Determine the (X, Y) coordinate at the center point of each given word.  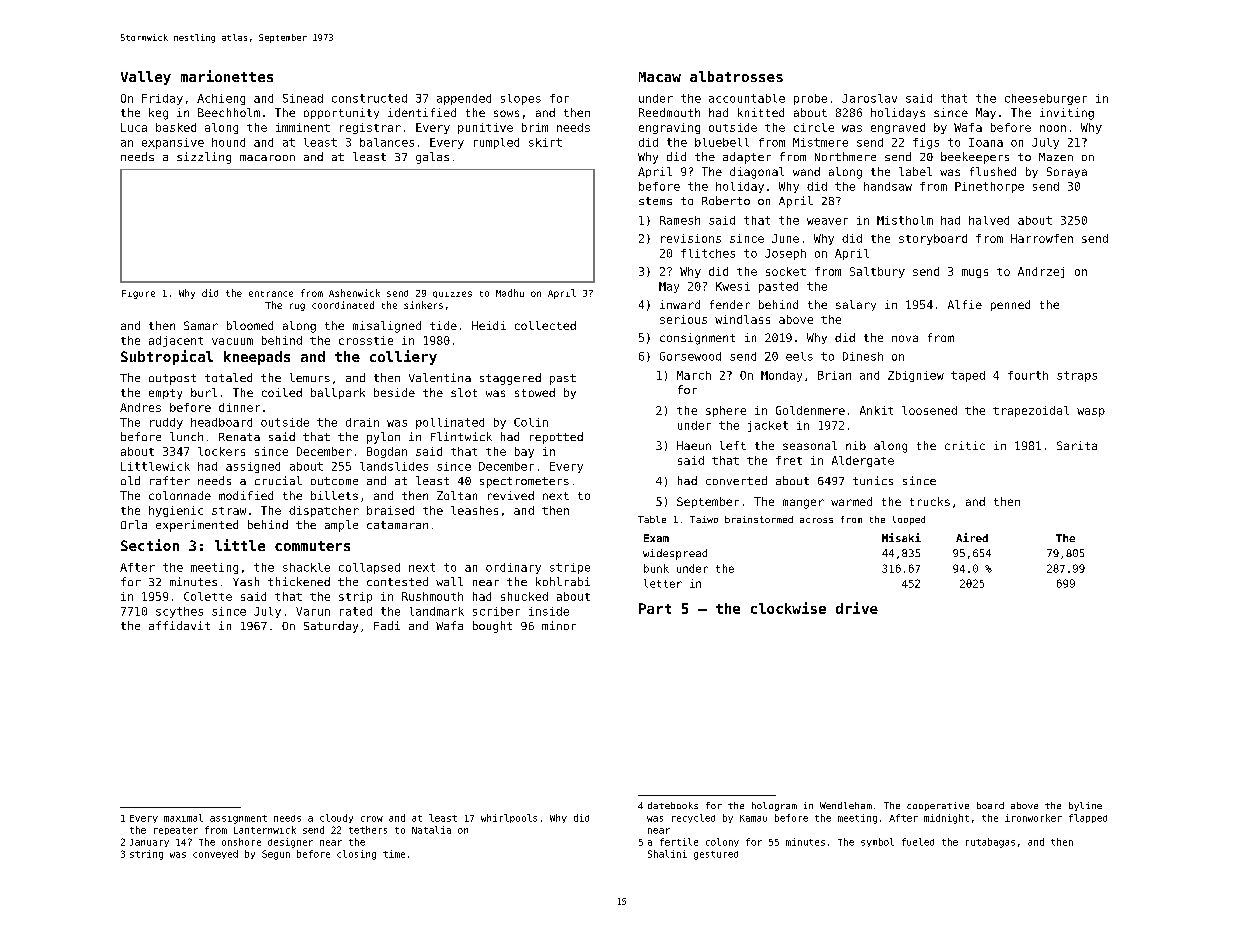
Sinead (303, 98)
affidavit (179, 625)
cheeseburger (1046, 99)
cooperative (938, 806)
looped (909, 520)
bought (492, 627)
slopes (521, 99)
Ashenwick (354, 293)
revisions (691, 238)
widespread (675, 554)
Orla (134, 524)
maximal (183, 818)
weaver (827, 221)
